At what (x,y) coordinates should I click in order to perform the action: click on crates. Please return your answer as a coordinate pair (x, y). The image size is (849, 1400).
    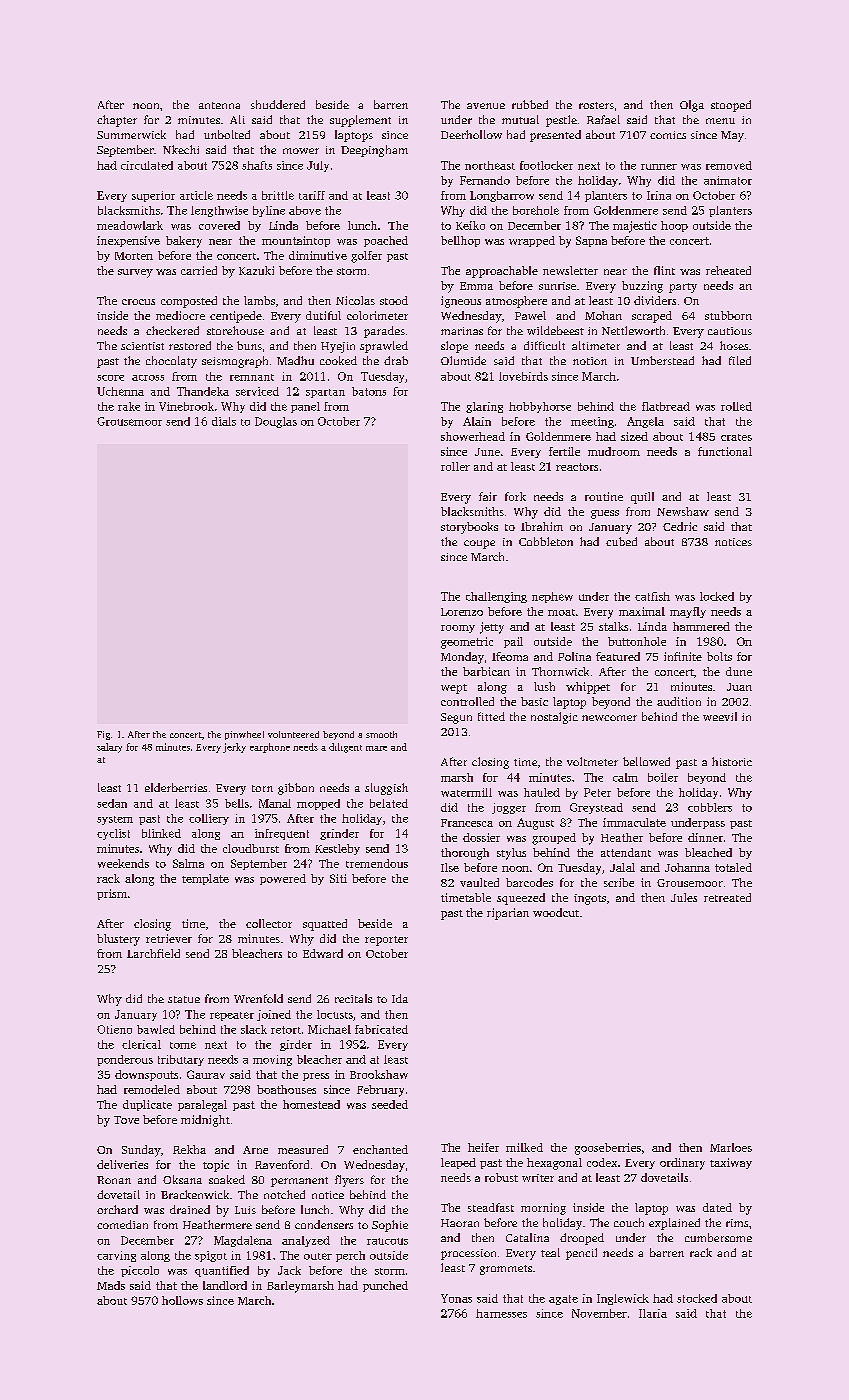
    Looking at the image, I should click on (736, 437).
